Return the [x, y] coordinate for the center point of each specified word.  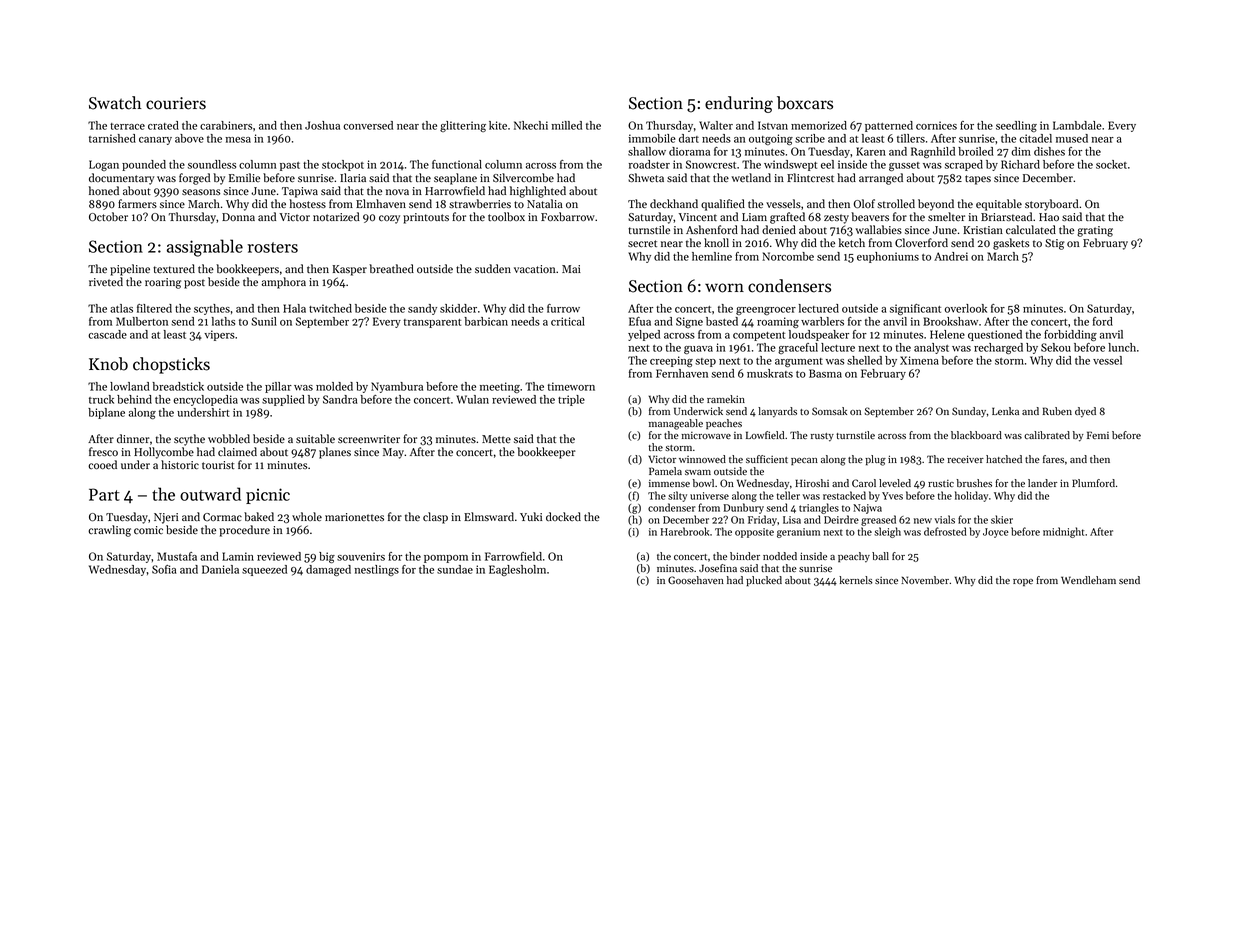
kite [498, 125]
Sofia [164, 569]
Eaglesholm [517, 570]
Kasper [350, 270]
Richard [1020, 164]
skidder [458, 308]
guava [698, 350]
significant [915, 309]
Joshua [322, 125]
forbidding [1070, 335]
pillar [278, 387]
